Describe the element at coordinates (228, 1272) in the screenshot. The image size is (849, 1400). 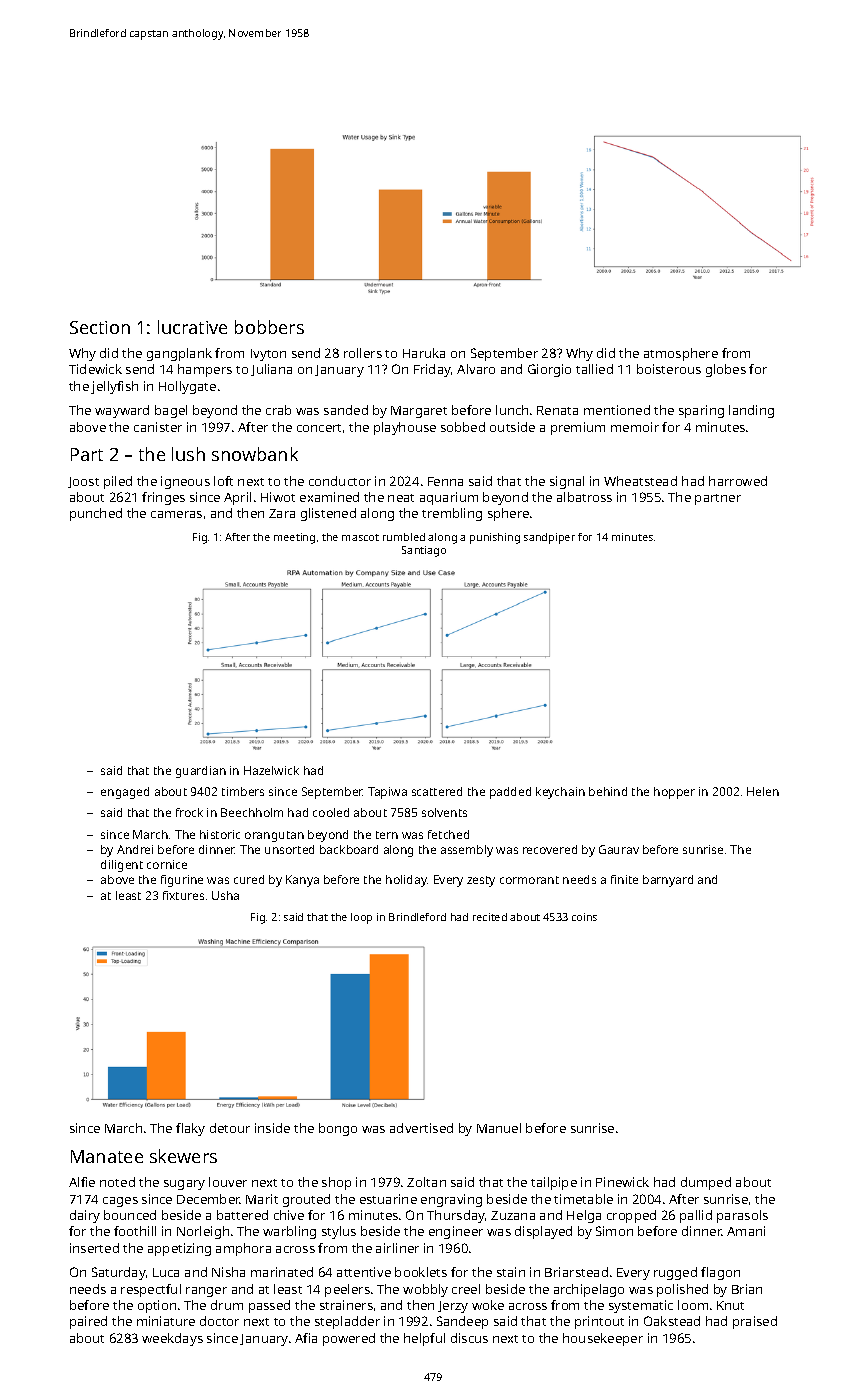
I see `Nisha` at that location.
